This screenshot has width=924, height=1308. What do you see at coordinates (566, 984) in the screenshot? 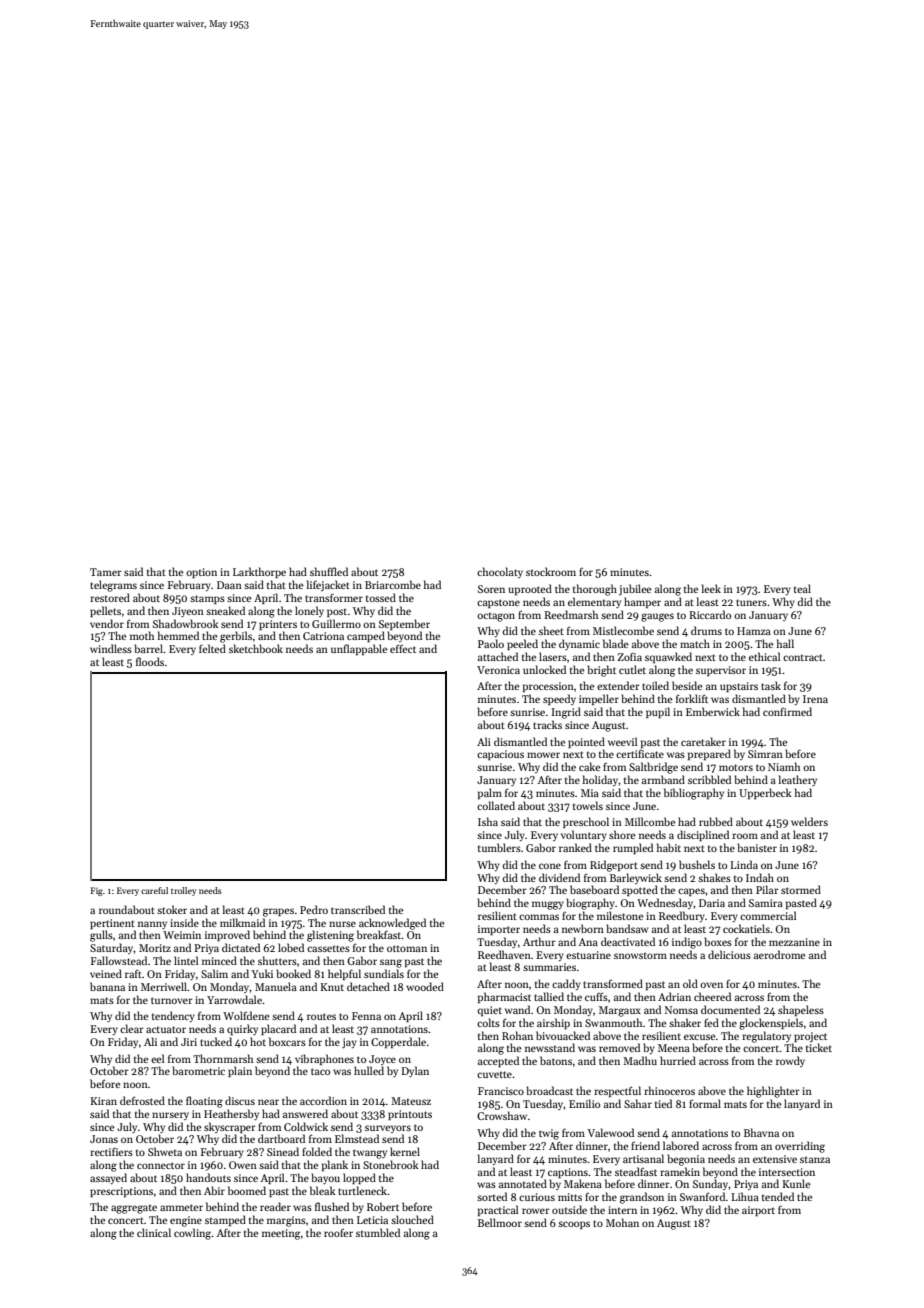
I see `caddy` at bounding box center [566, 984].
